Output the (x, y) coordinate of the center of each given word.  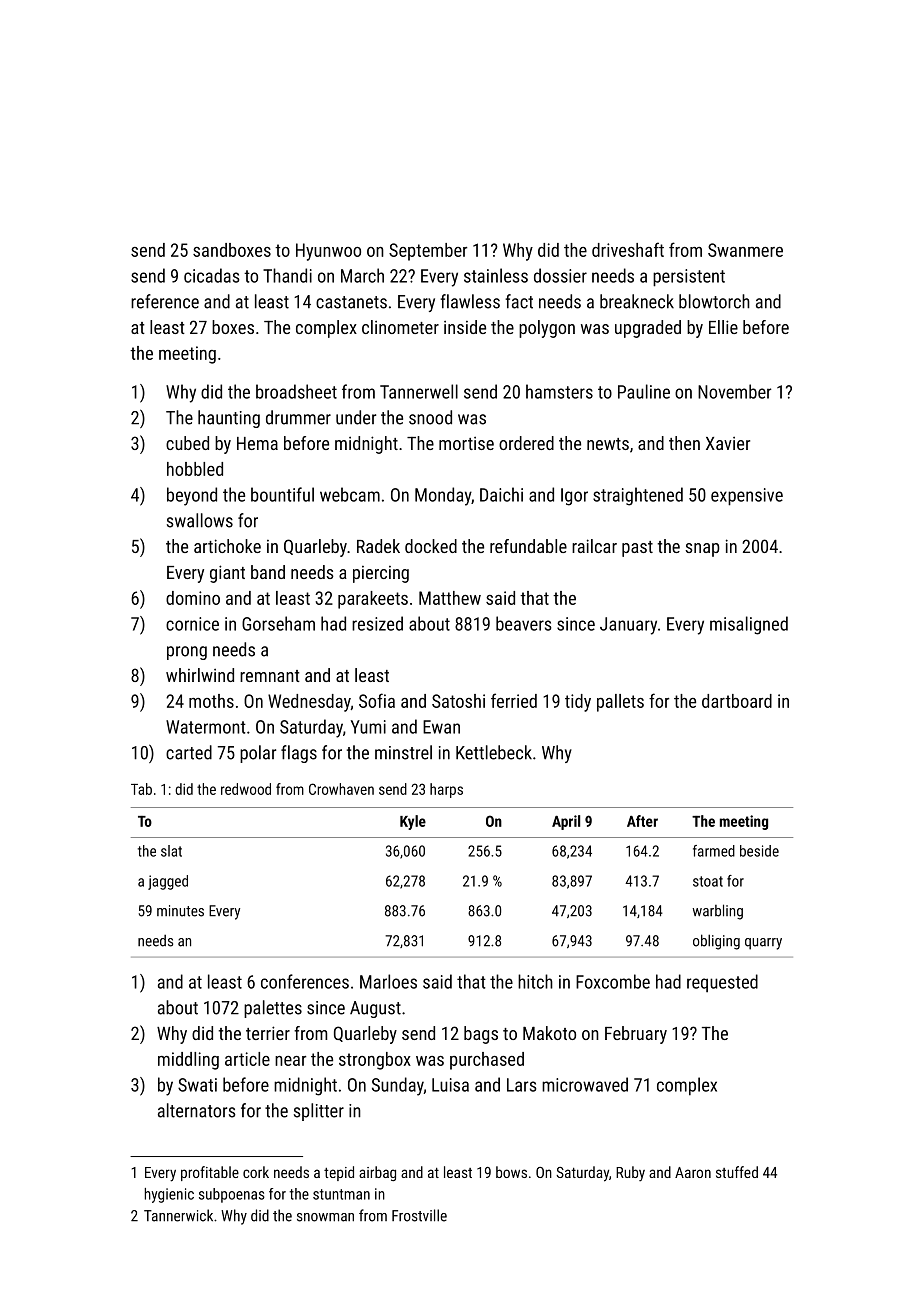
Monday (443, 496)
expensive (747, 497)
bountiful (282, 494)
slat (171, 851)
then (684, 443)
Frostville (419, 1215)
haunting (229, 419)
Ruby (630, 1174)
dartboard (737, 701)
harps (446, 790)
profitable (210, 1173)
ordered (526, 443)
